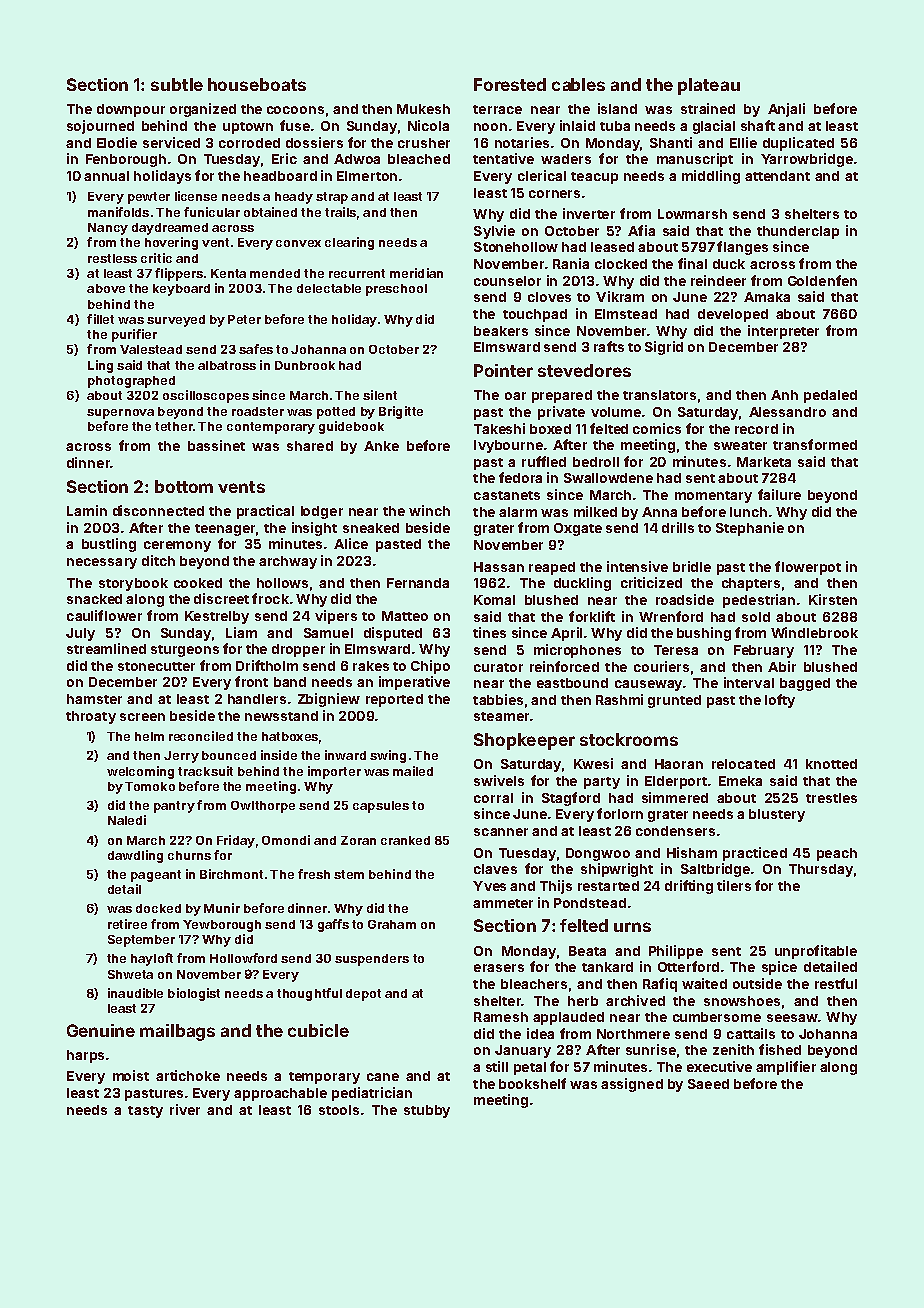 The width and height of the screenshot is (924, 1308). Describe the element at coordinates (371, 528) in the screenshot. I see `sneaked` at that location.
